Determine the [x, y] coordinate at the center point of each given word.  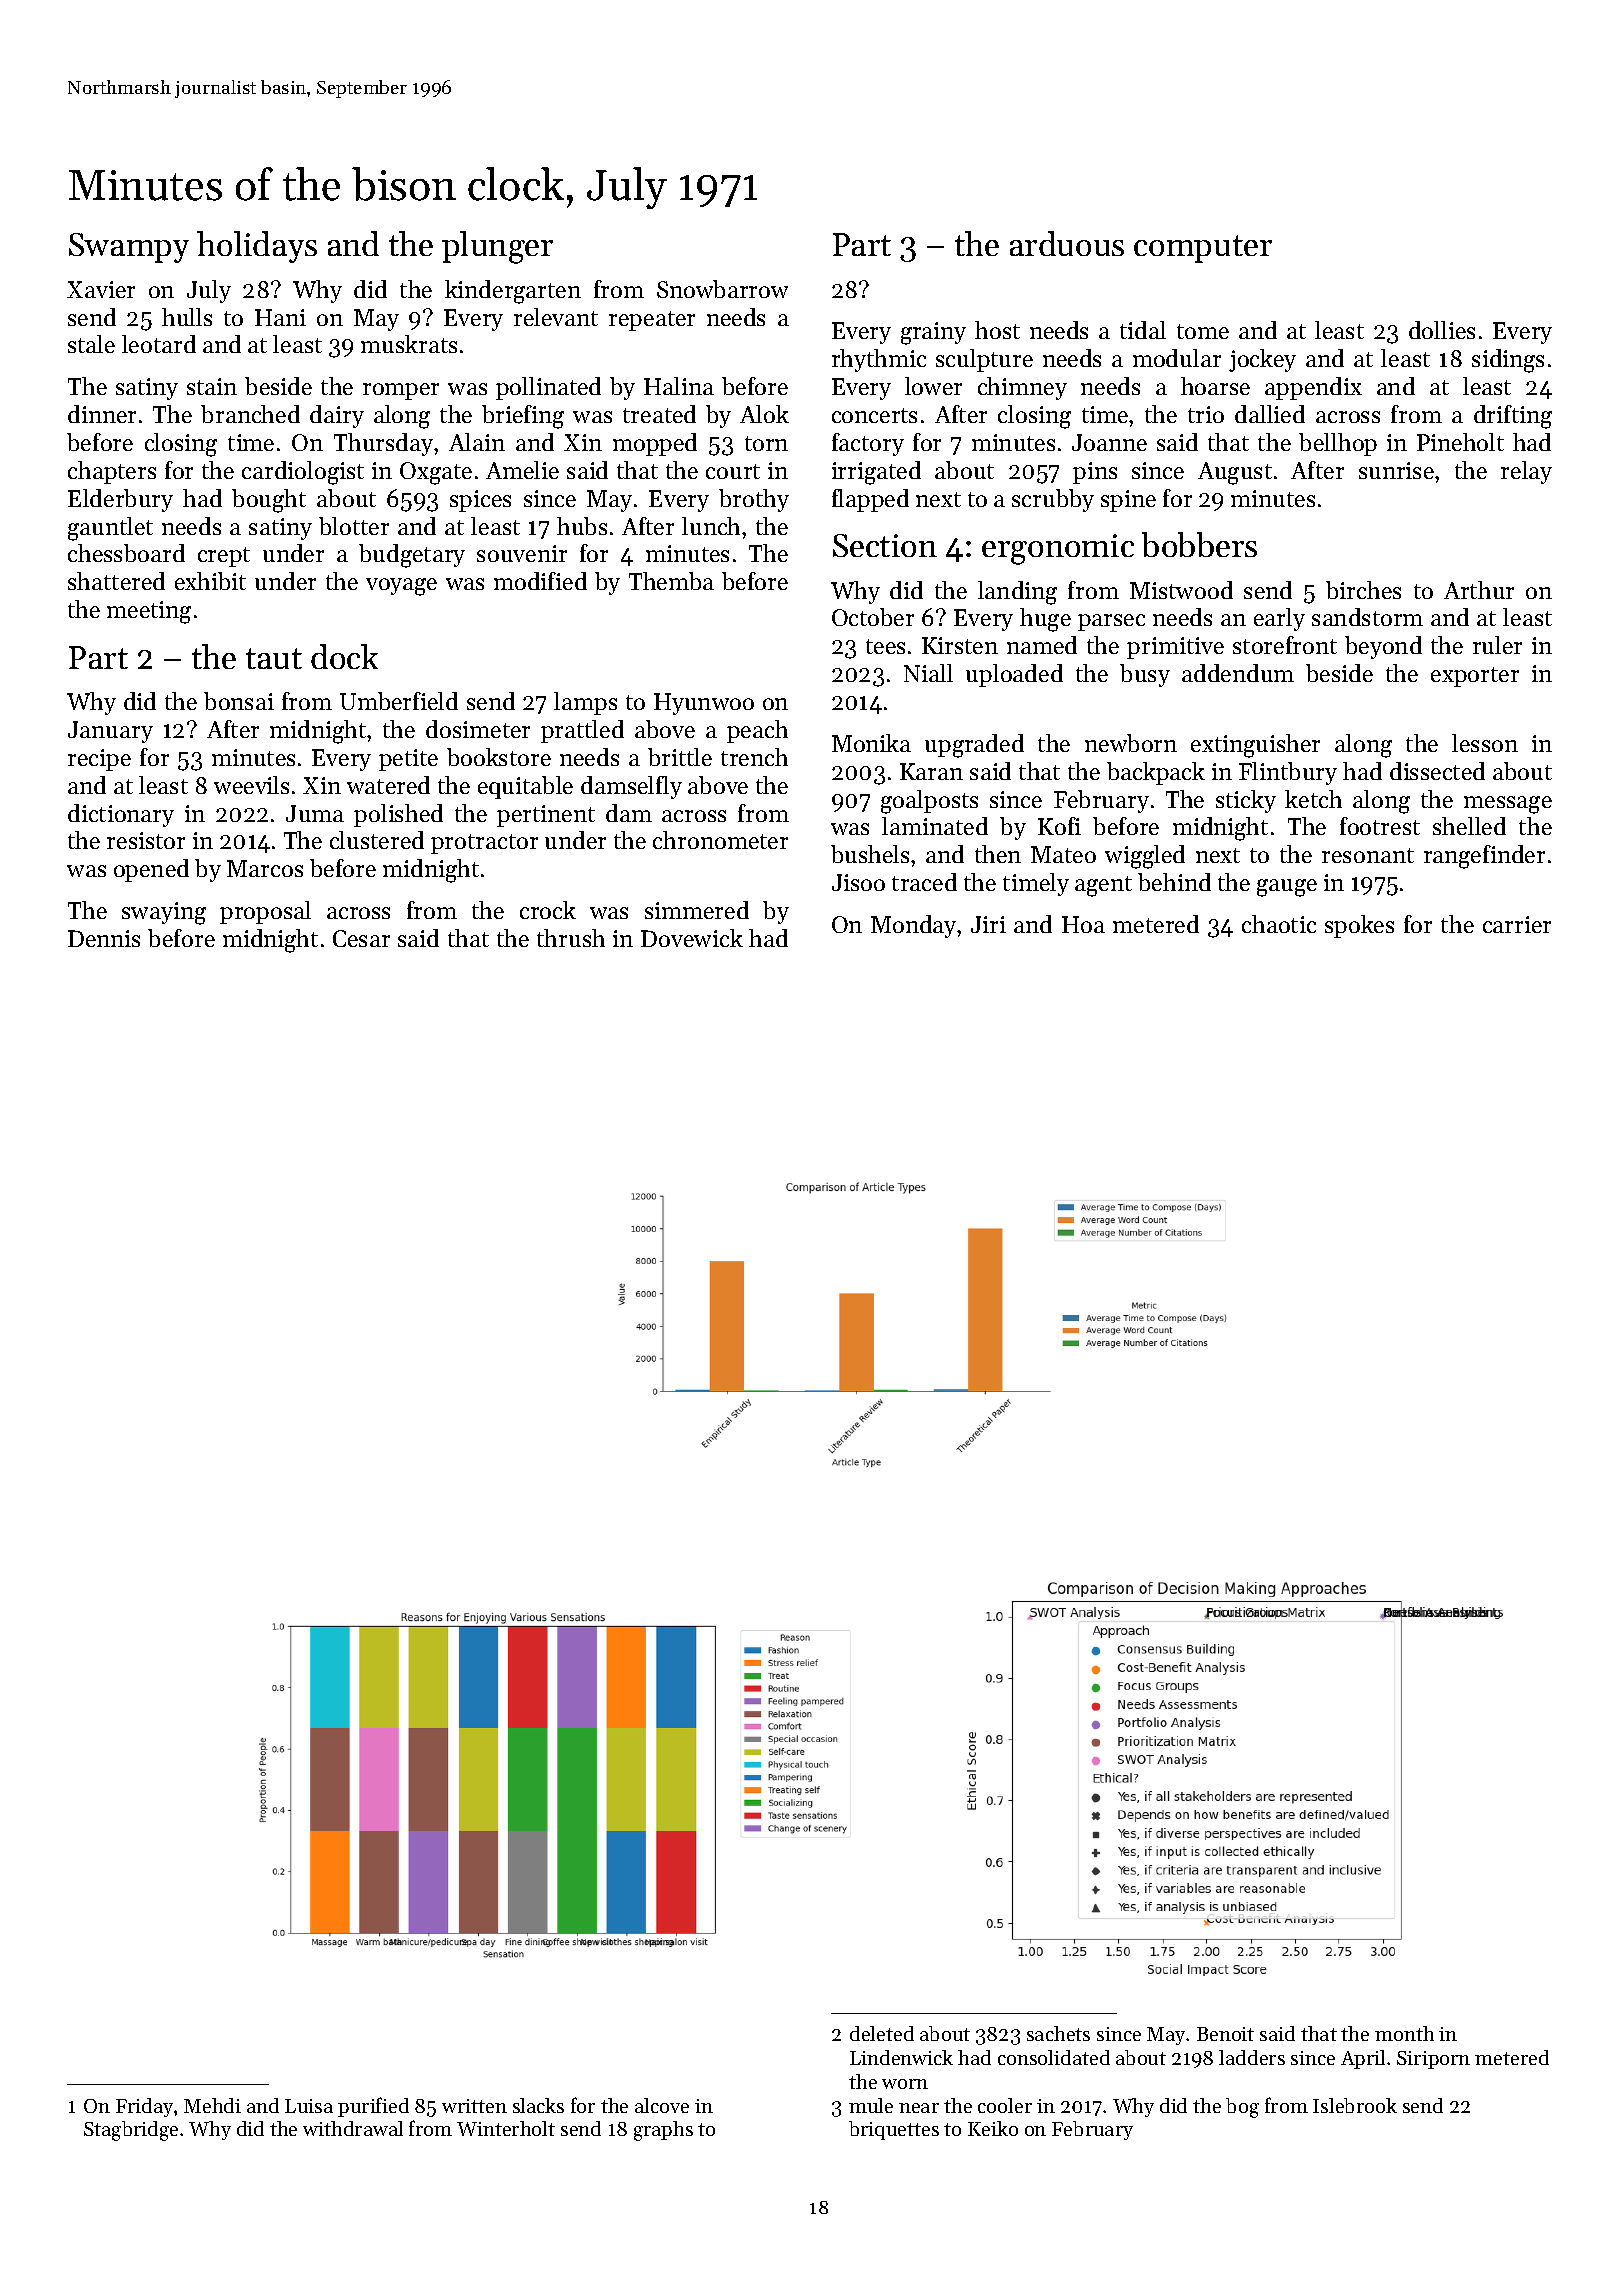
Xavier [101, 289]
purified [373, 2107]
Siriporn [1433, 2060]
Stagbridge [131, 2131]
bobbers [1199, 544]
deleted [882, 2033]
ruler [1497, 645]
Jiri [988, 924]
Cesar [361, 938]
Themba [671, 581]
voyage [401, 587]
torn [766, 443]
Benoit [1225, 2034]
